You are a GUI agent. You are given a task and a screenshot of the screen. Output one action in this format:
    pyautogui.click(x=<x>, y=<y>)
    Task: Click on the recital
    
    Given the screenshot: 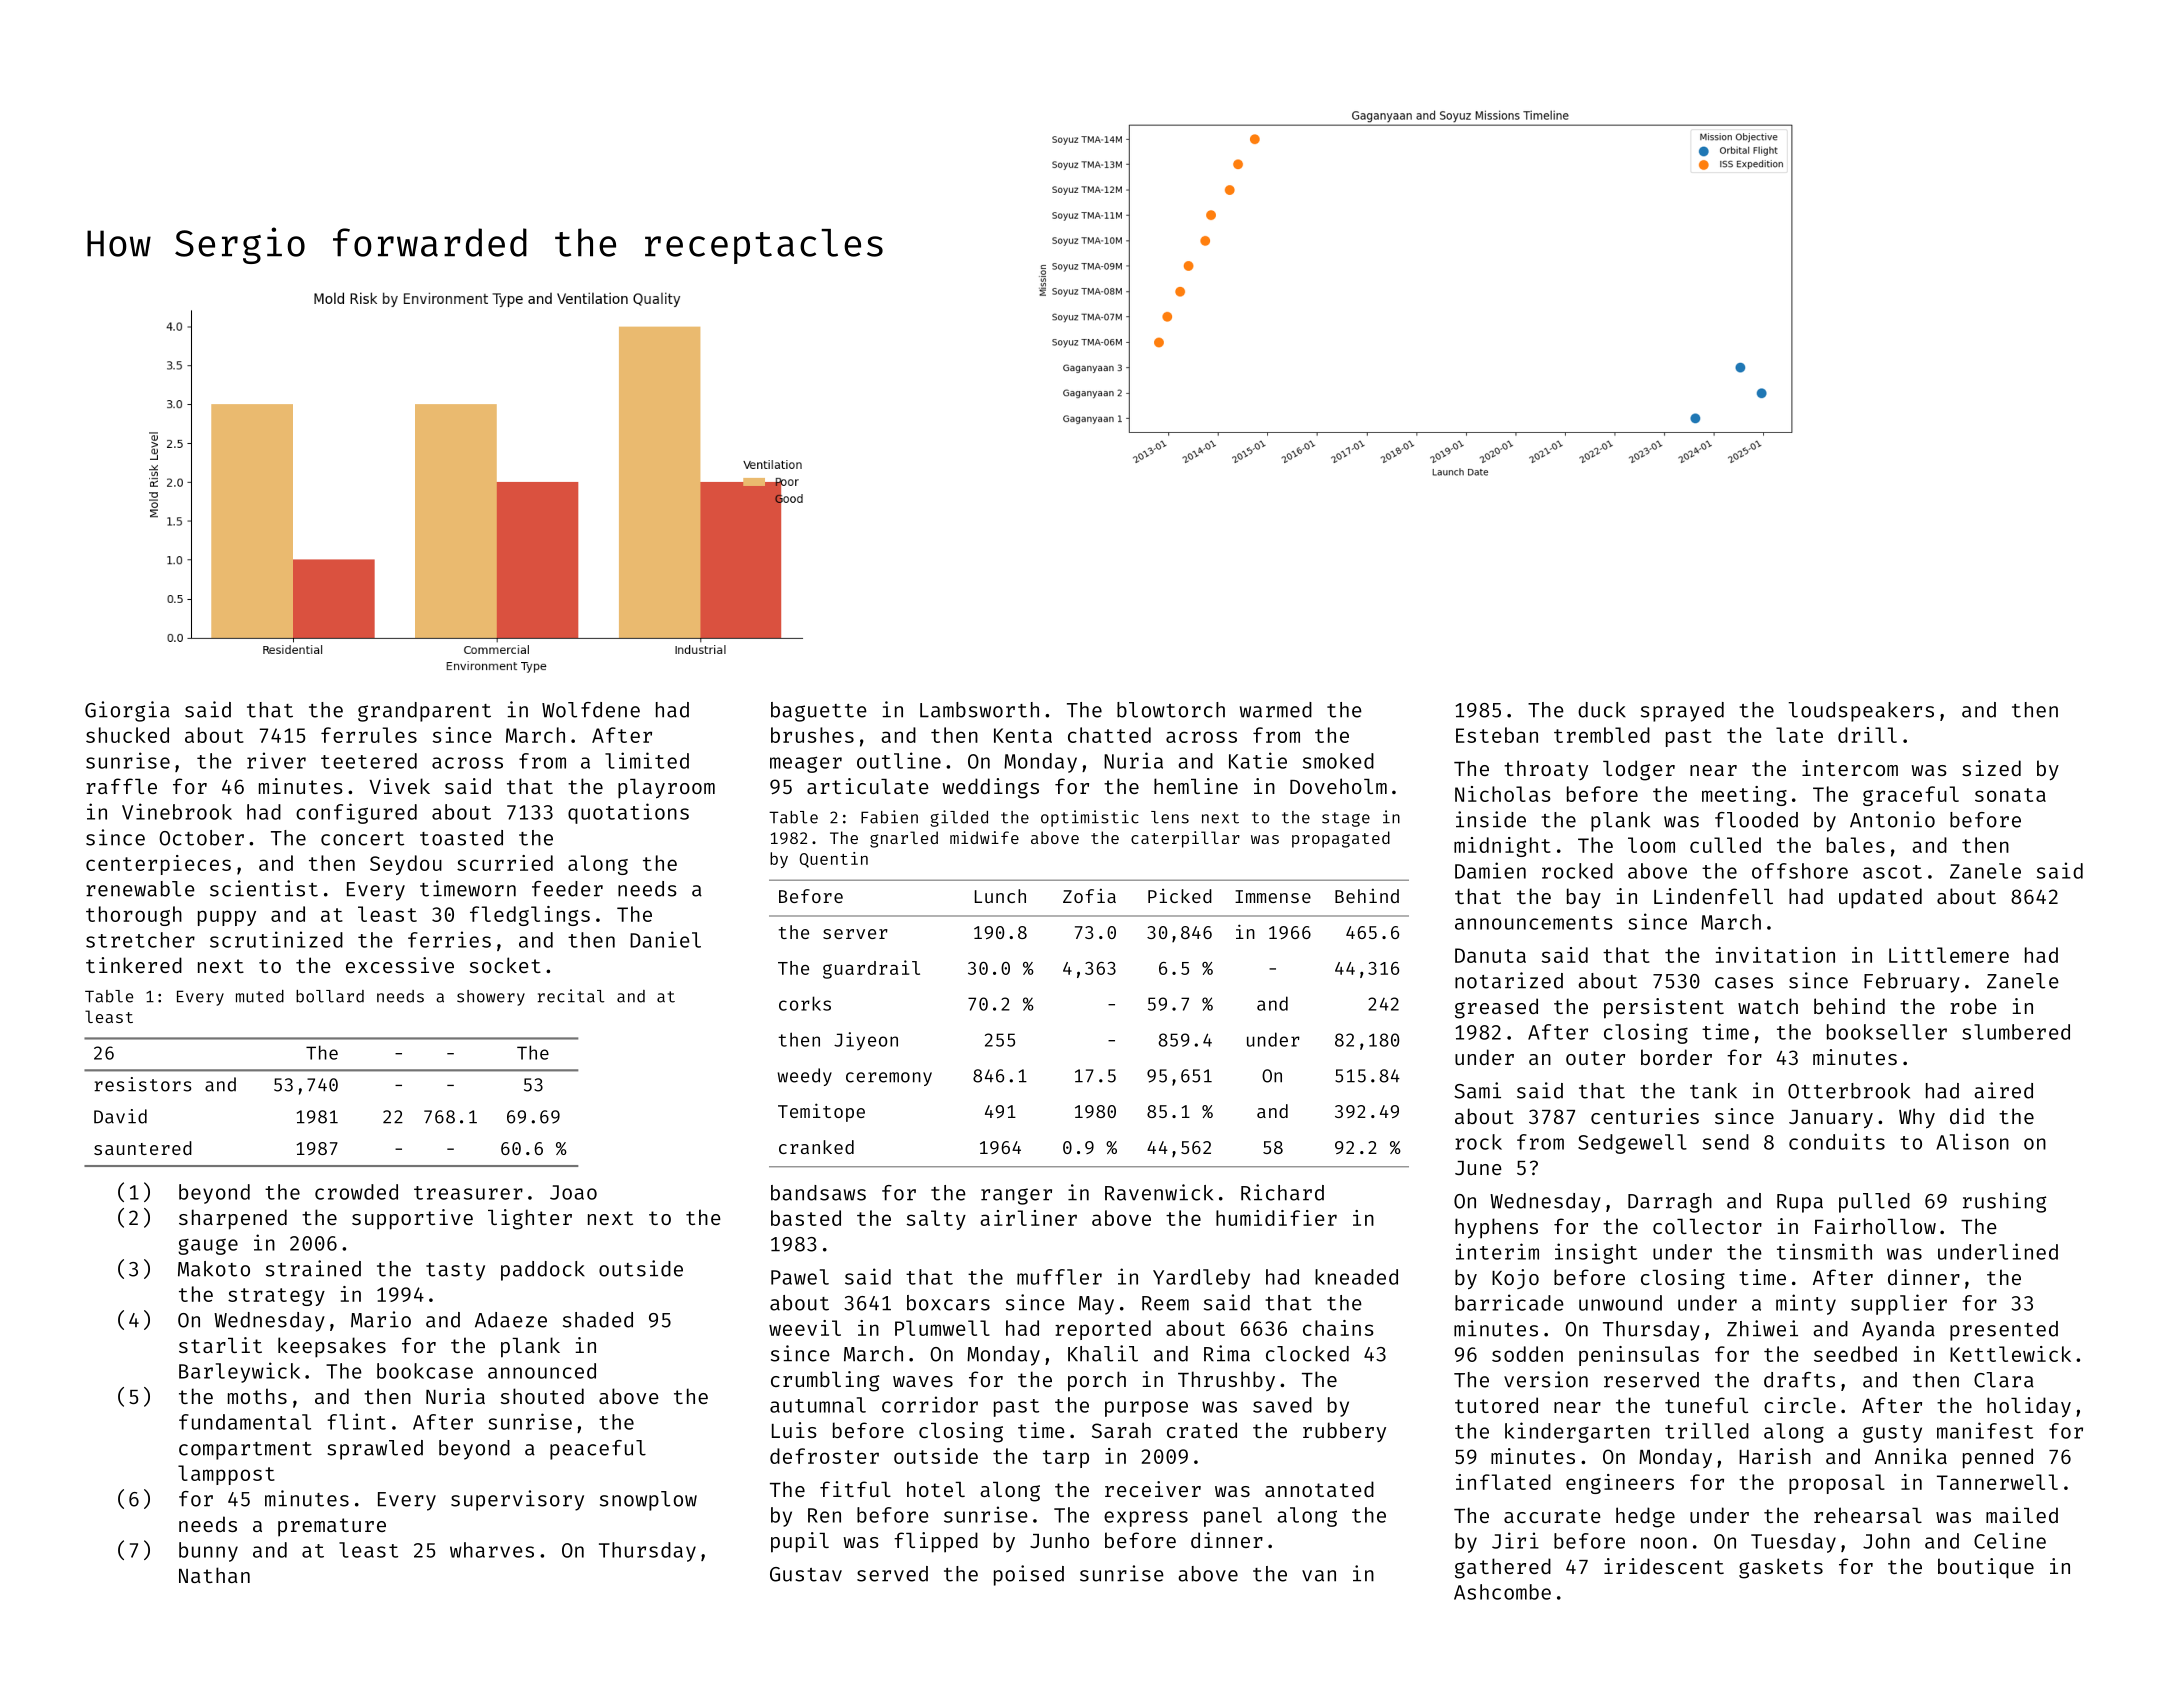 What is the action you would take?
    pyautogui.click(x=571, y=996)
